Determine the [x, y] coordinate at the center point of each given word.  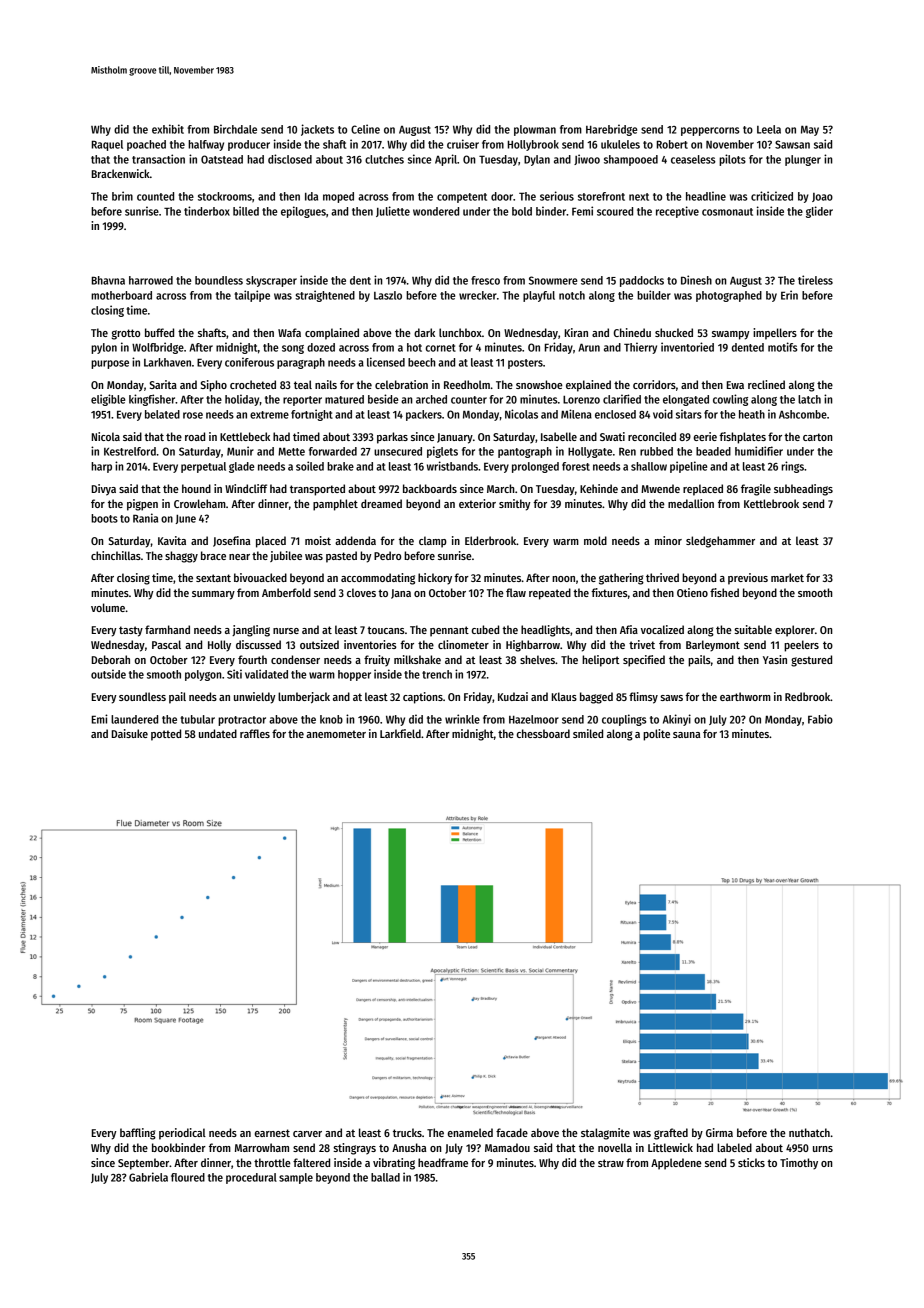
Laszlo [388, 295]
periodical [182, 1134]
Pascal [166, 644]
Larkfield [400, 733]
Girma [719, 1132]
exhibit [168, 129]
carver [307, 1134]
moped [338, 197]
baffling [138, 1134]
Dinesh [696, 280]
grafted [671, 1134]
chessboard [543, 733]
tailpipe [252, 296]
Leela [769, 129]
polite [656, 735]
